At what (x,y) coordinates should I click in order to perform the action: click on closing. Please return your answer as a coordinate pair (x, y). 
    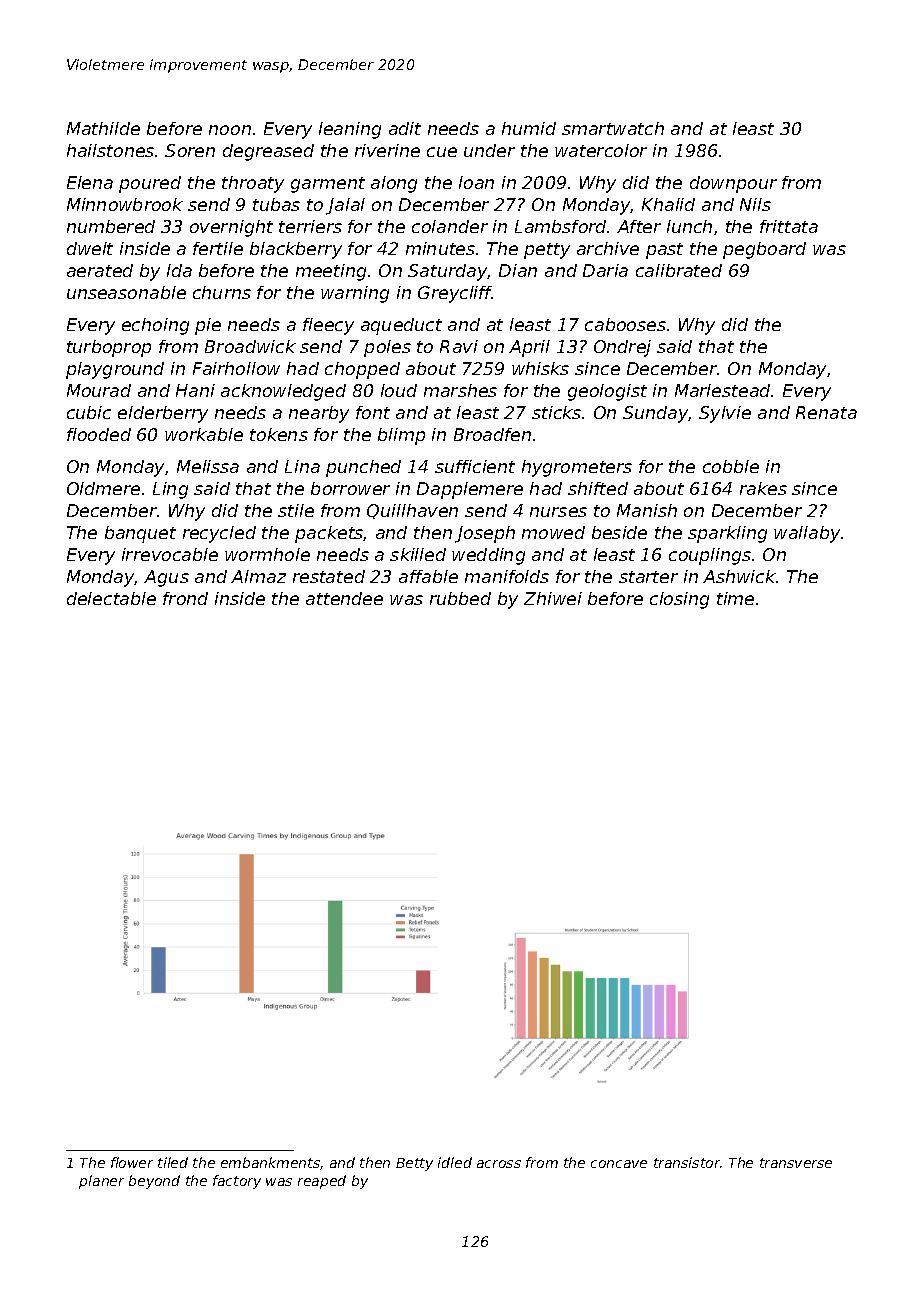
    Looking at the image, I should click on (679, 600).
